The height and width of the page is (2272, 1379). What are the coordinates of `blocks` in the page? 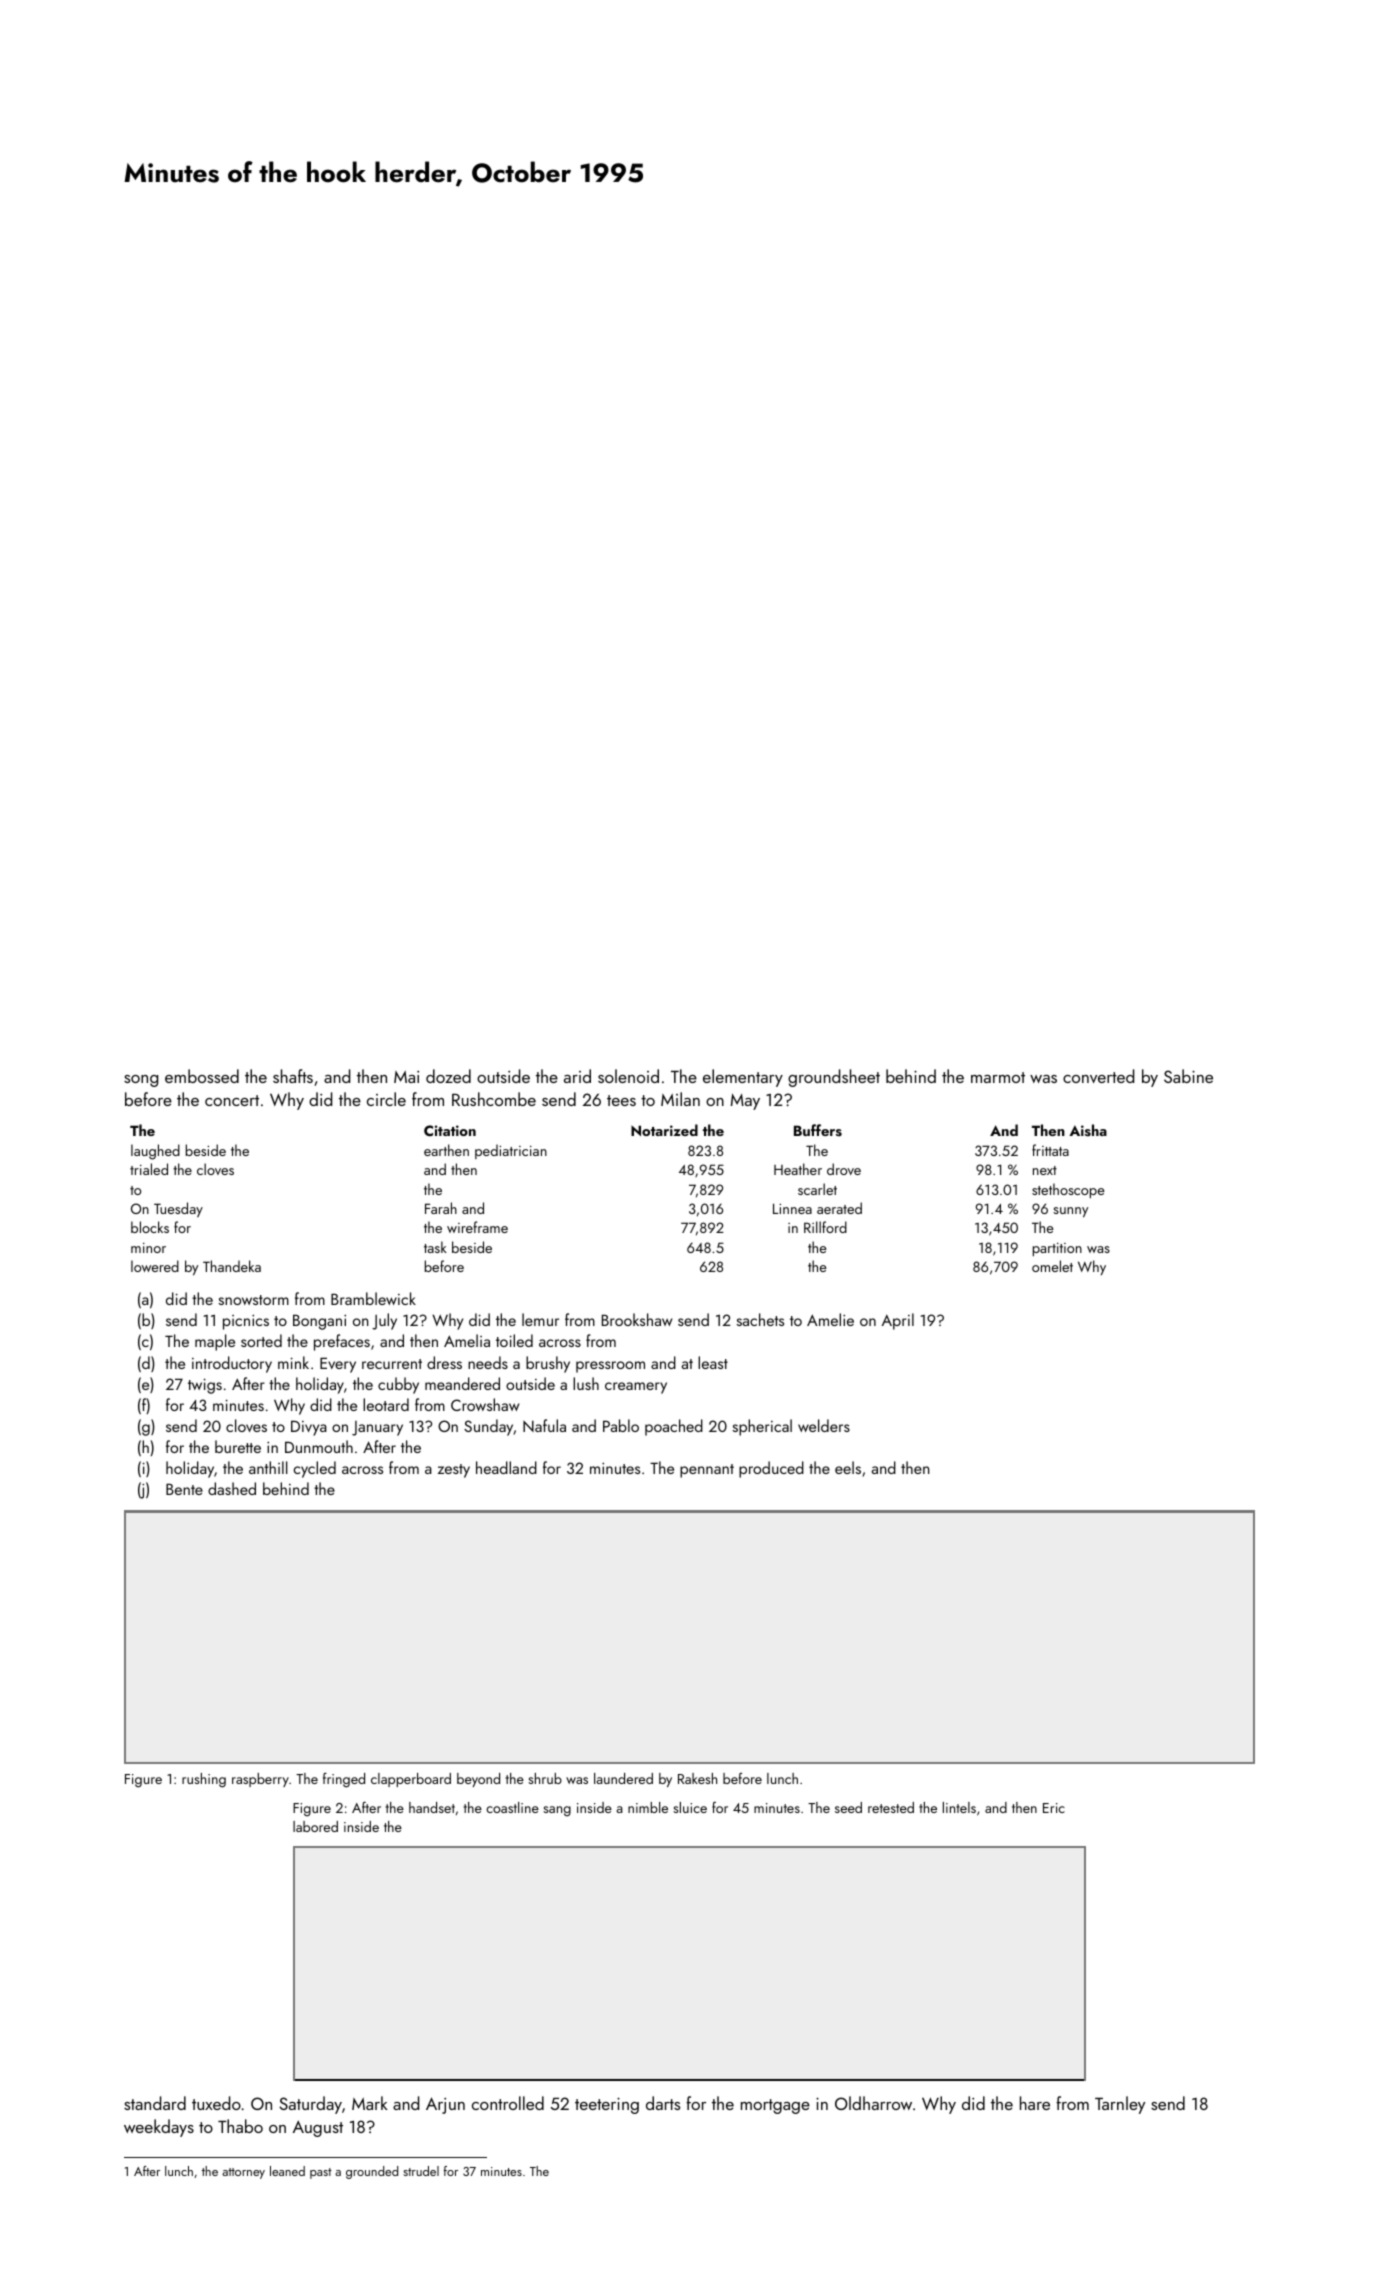 It's located at (150, 1227).
